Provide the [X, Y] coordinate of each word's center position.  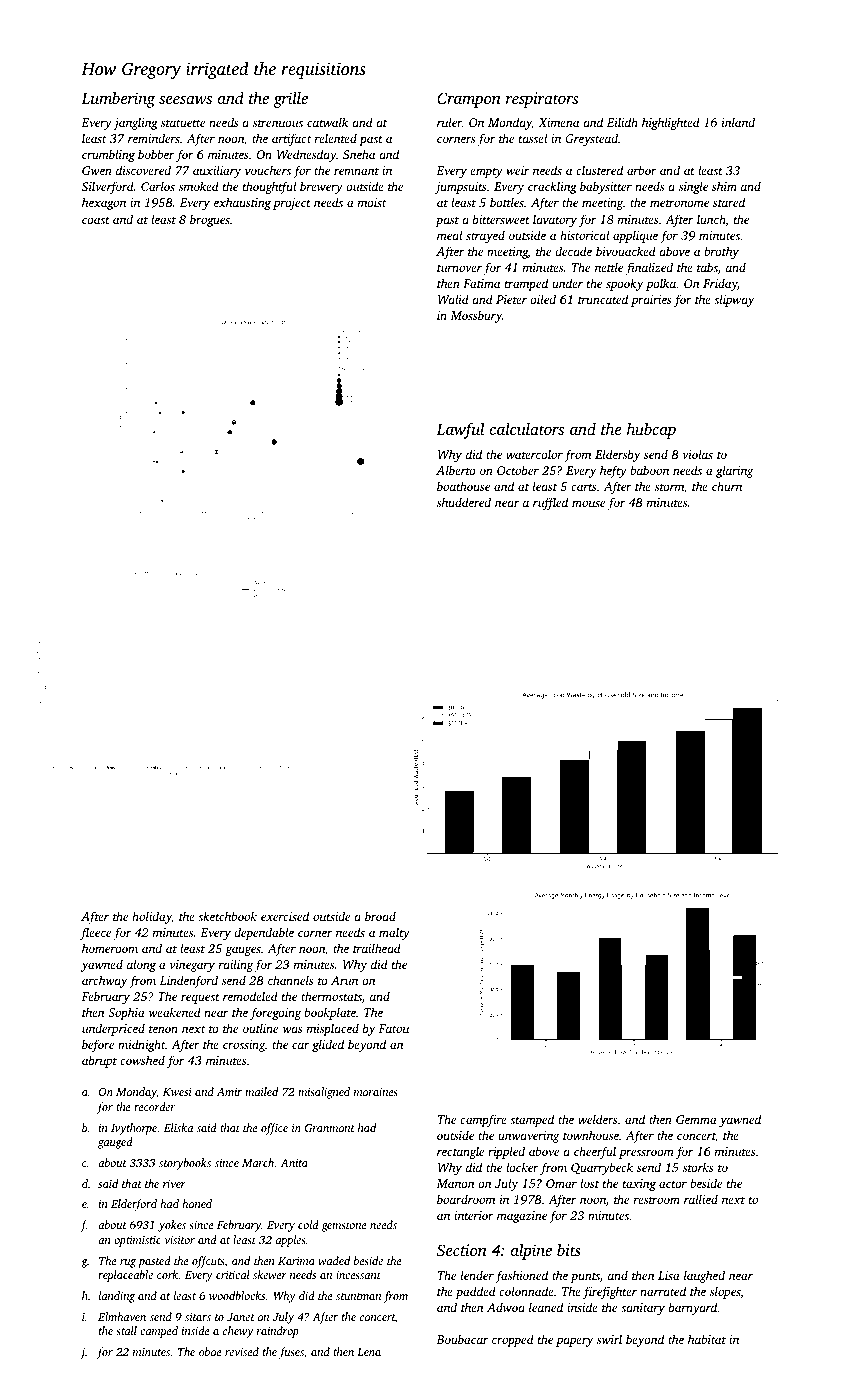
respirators [542, 100]
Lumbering [118, 99]
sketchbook [227, 916]
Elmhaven [122, 1316]
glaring [735, 471]
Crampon [469, 100]
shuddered [464, 502]
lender [477, 1275]
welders [597, 1119]
